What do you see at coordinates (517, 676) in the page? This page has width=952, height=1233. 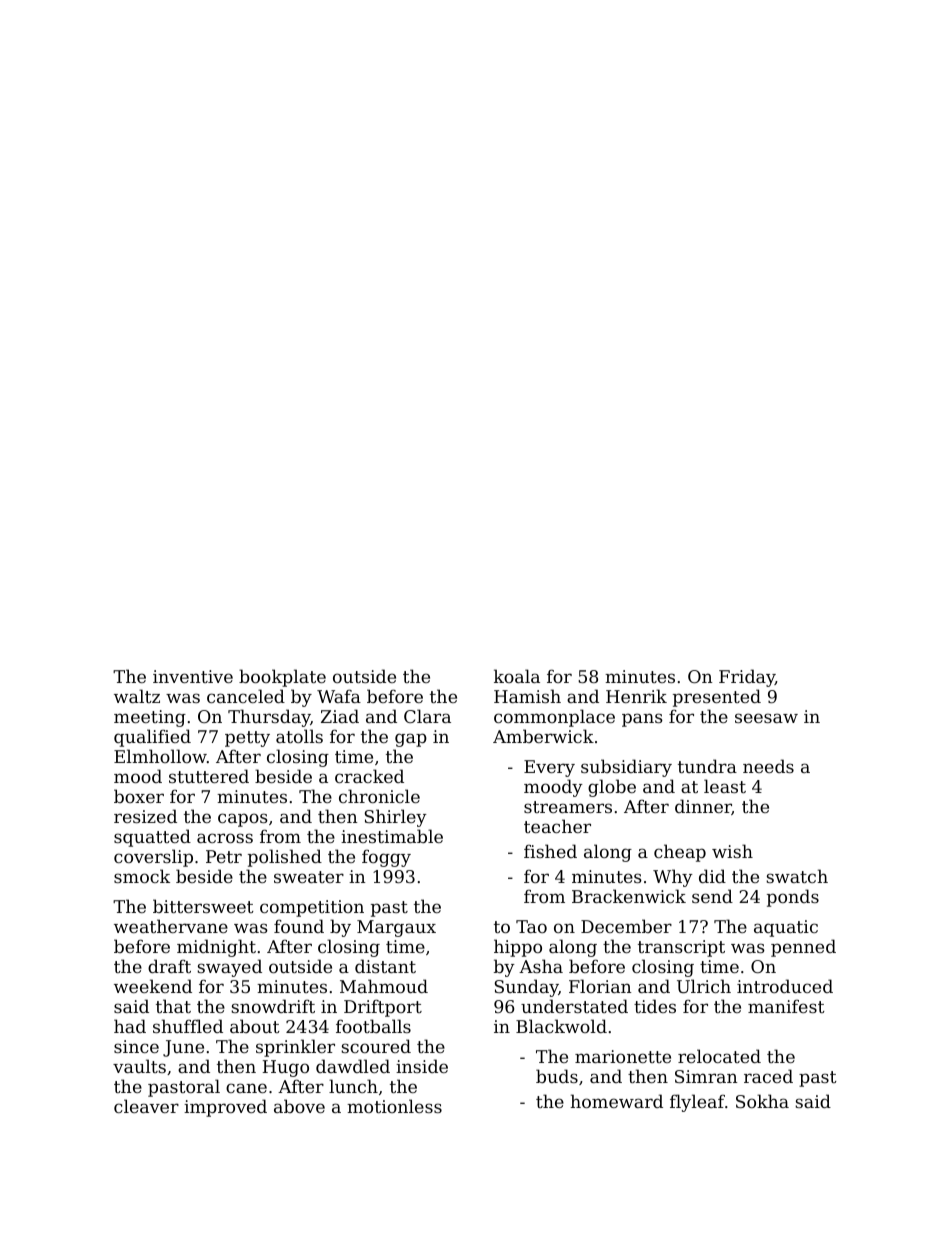 I see `koala` at bounding box center [517, 676].
